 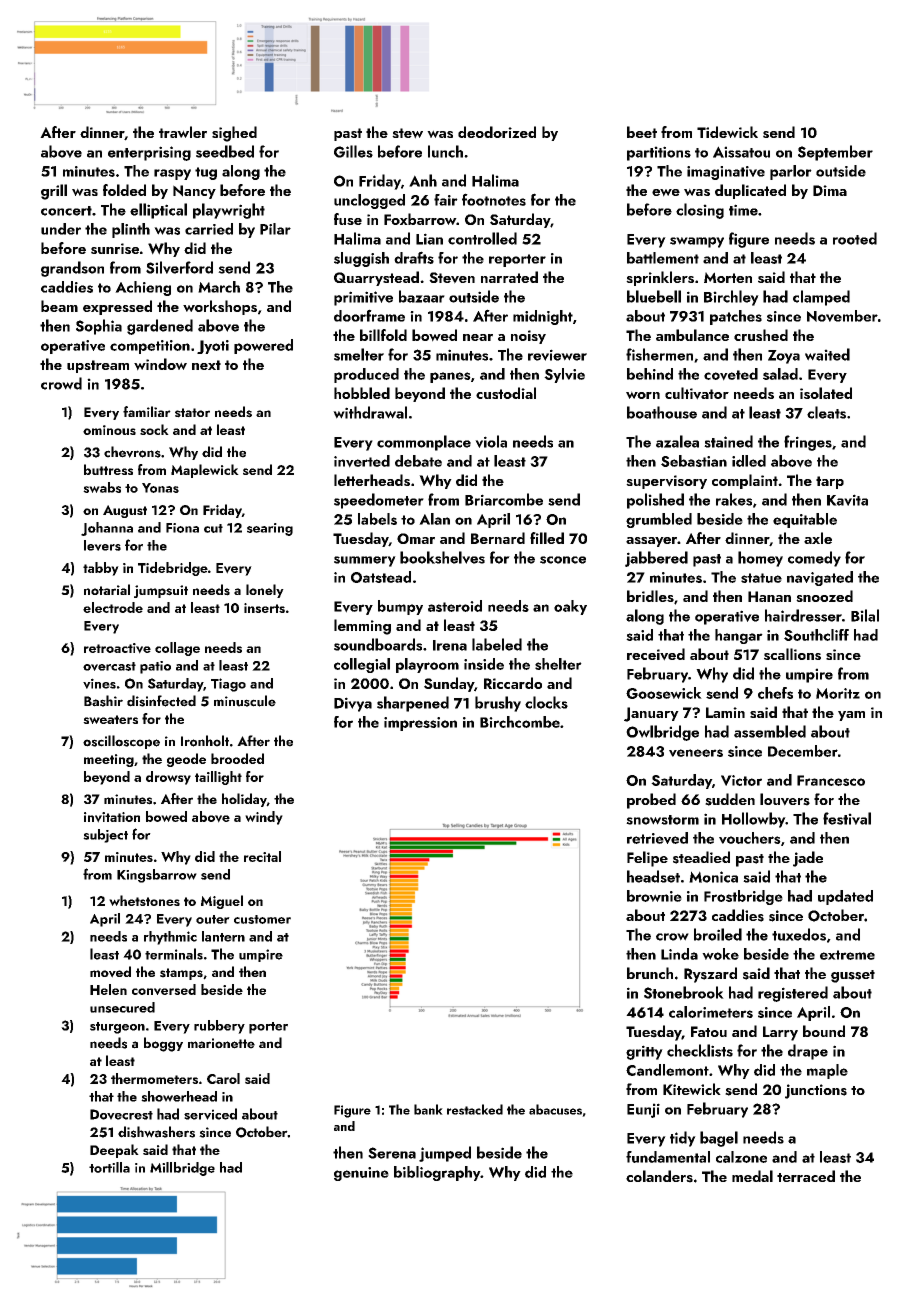 What do you see at coordinates (725, 712) in the document?
I see `Lamin` at bounding box center [725, 712].
